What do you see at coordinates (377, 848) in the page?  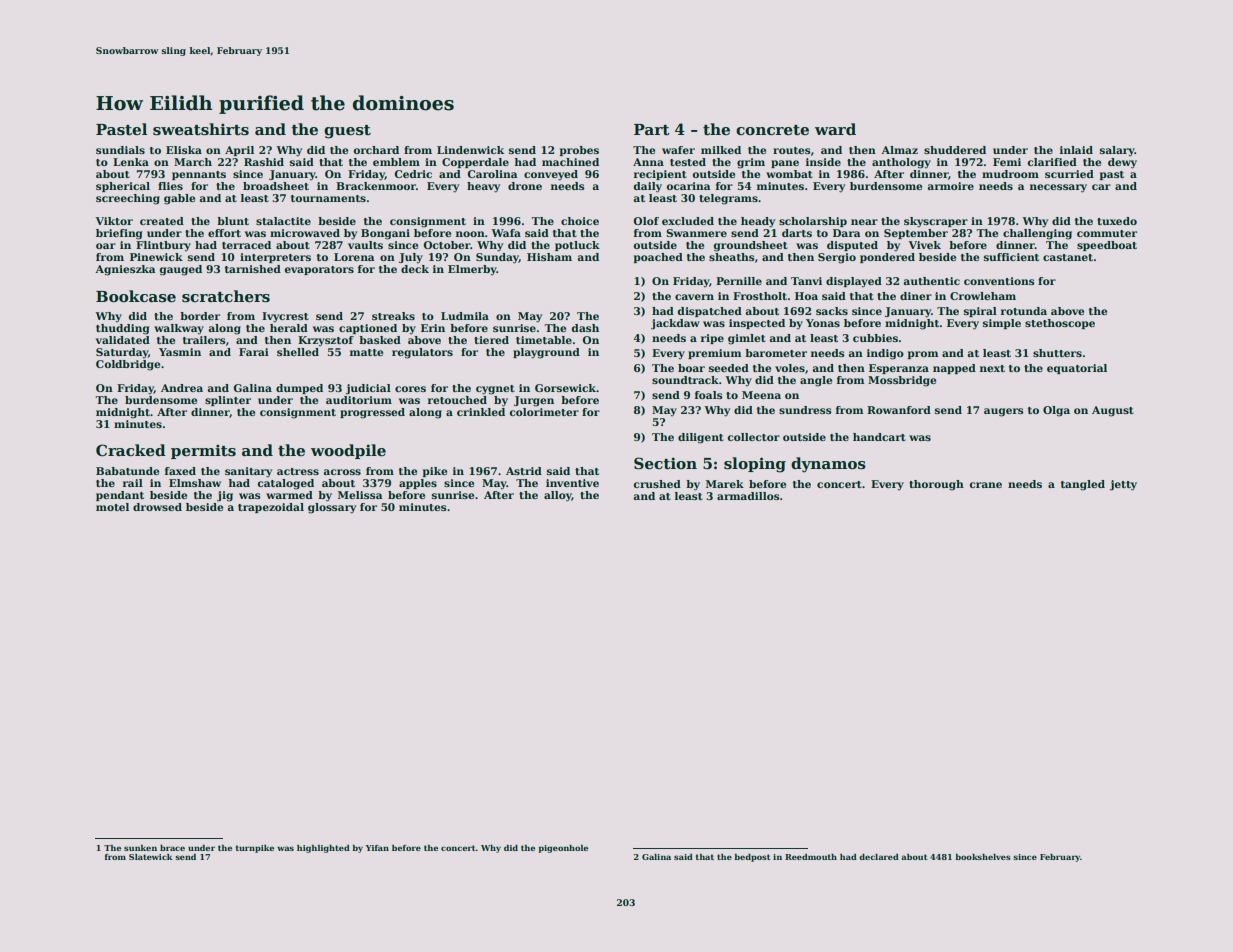 I see `Yifan` at bounding box center [377, 848].
